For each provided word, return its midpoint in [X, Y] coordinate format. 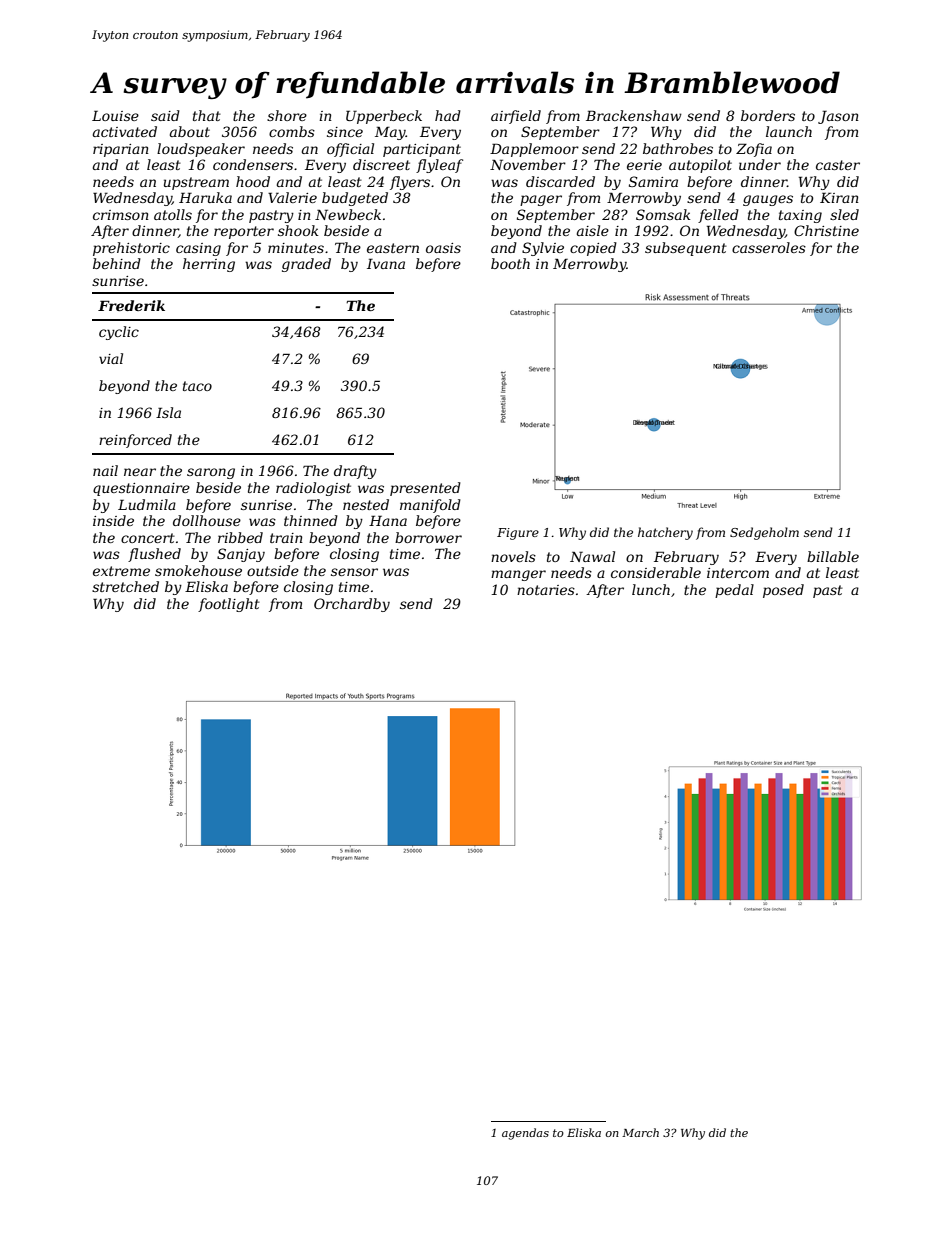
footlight [229, 605]
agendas [525, 1134]
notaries [546, 590]
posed [783, 591]
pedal [734, 591]
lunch [651, 589]
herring [209, 265]
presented [425, 489]
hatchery [665, 533]
